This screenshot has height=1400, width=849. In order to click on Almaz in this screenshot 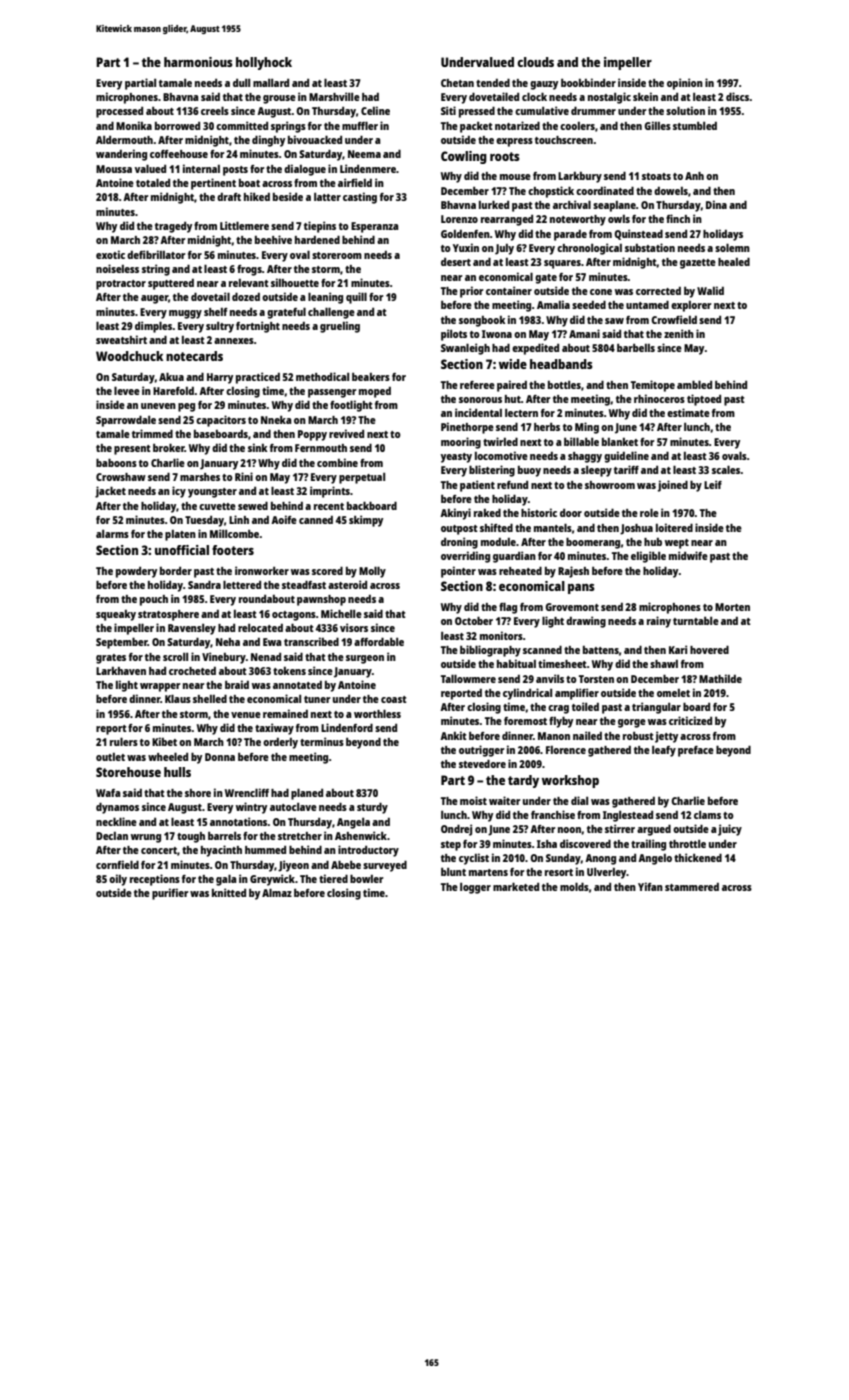, I will do `click(277, 892)`.
